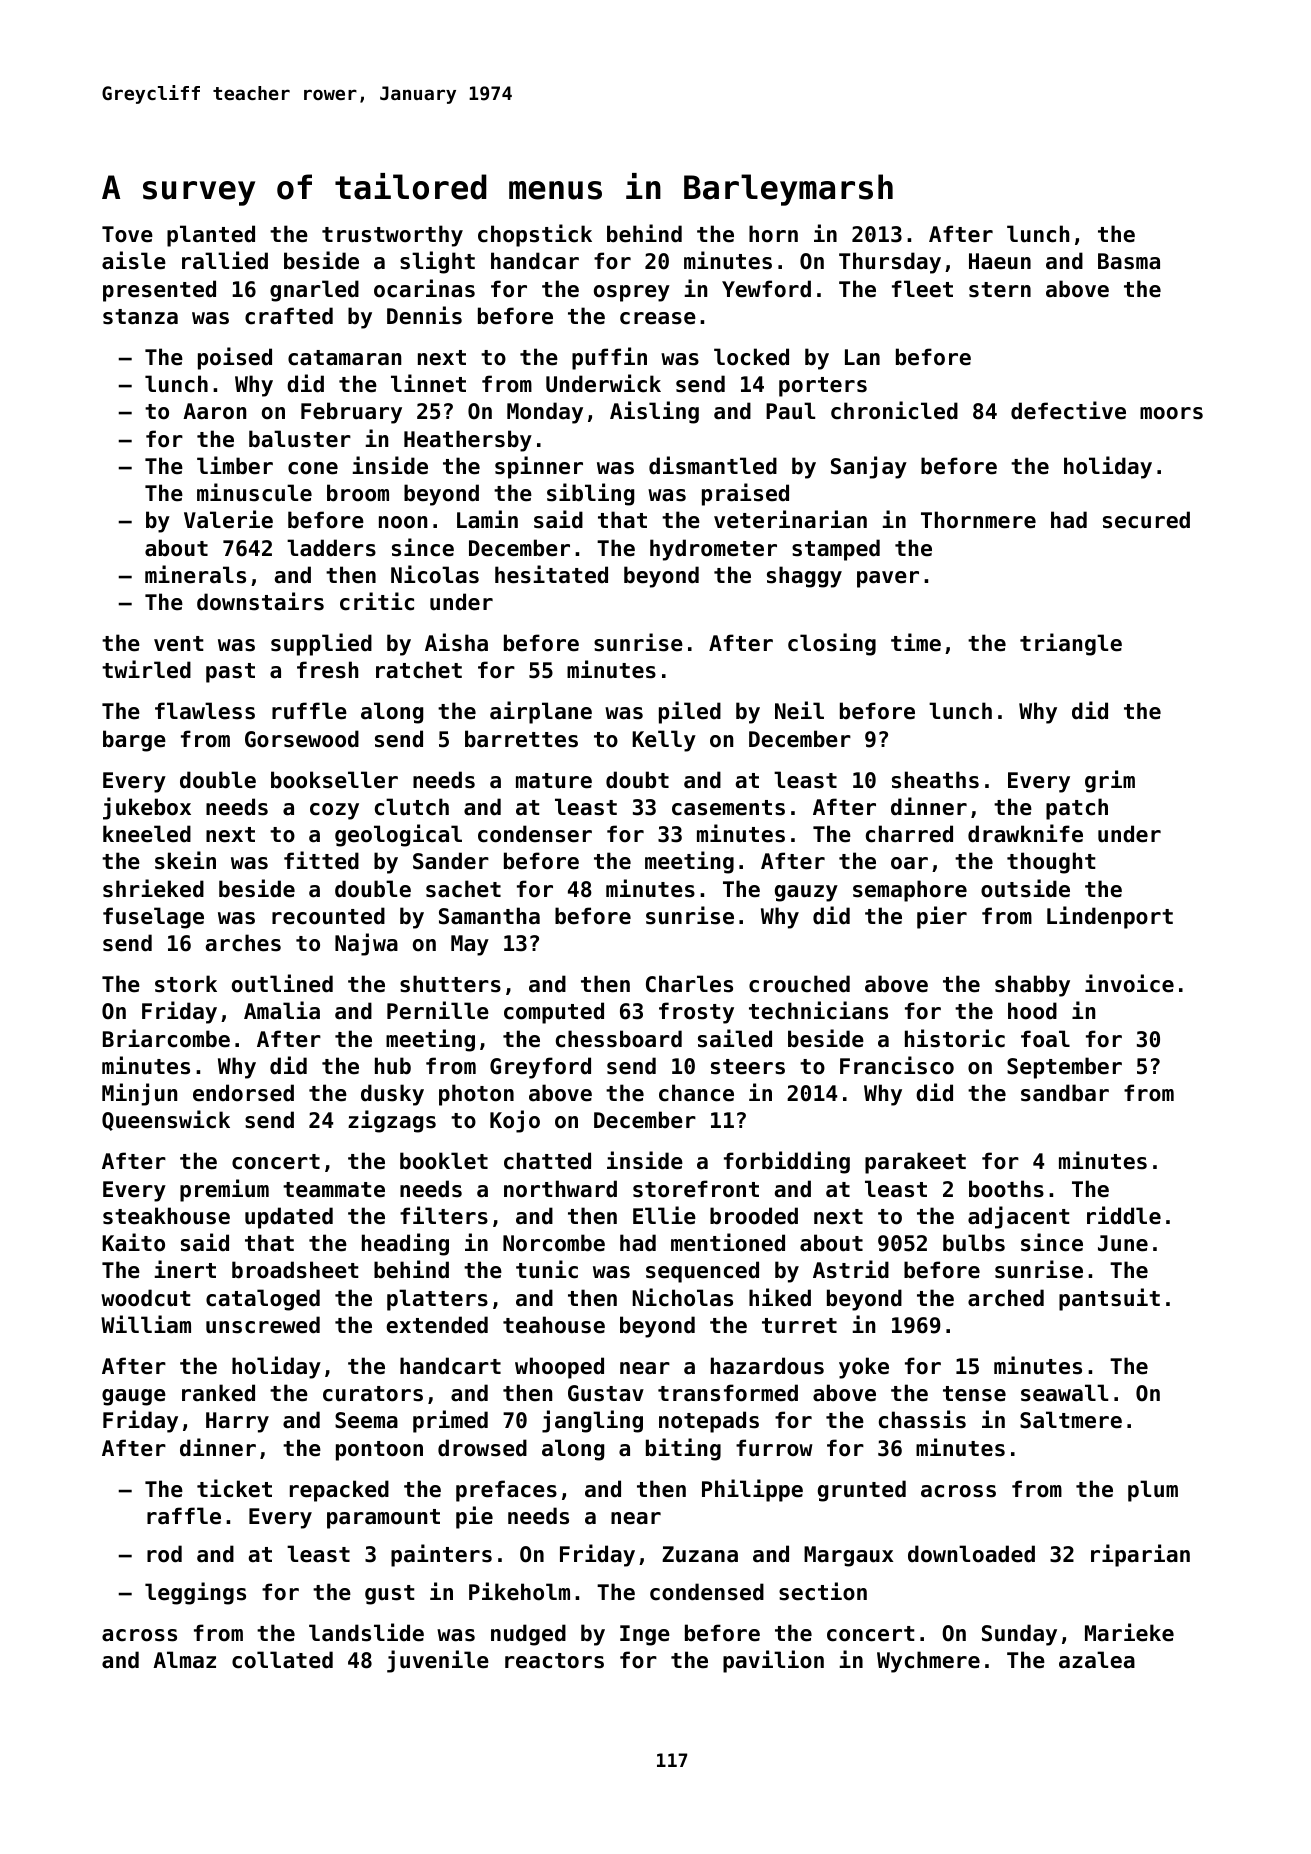 The width and height of the screenshot is (1311, 1854). Describe the element at coordinates (554, 1013) in the screenshot. I see `computed` at that location.
